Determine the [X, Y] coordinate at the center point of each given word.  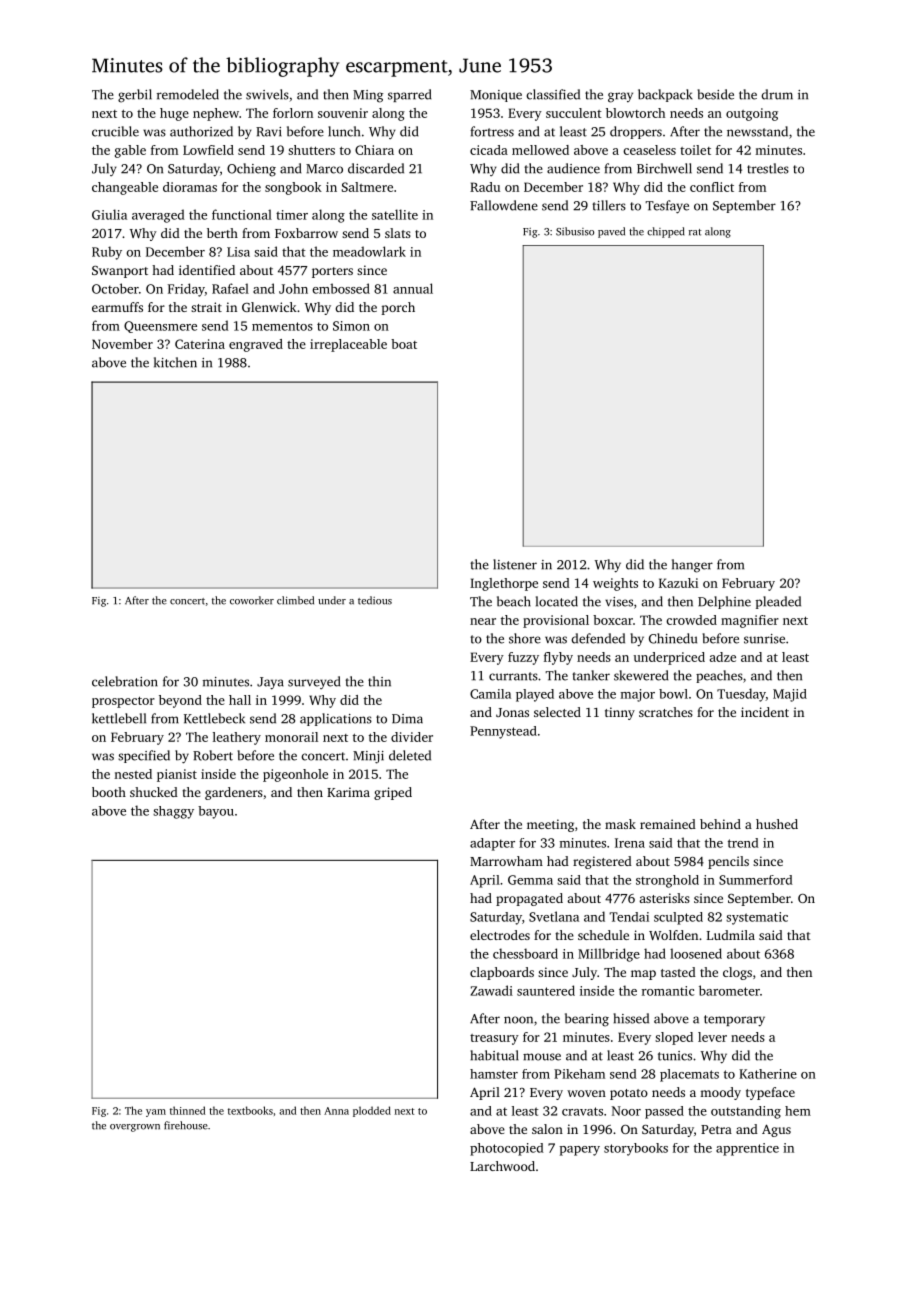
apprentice [747, 1149]
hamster [494, 1074]
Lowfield [208, 150]
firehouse [186, 1125]
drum [777, 94]
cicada [489, 150]
